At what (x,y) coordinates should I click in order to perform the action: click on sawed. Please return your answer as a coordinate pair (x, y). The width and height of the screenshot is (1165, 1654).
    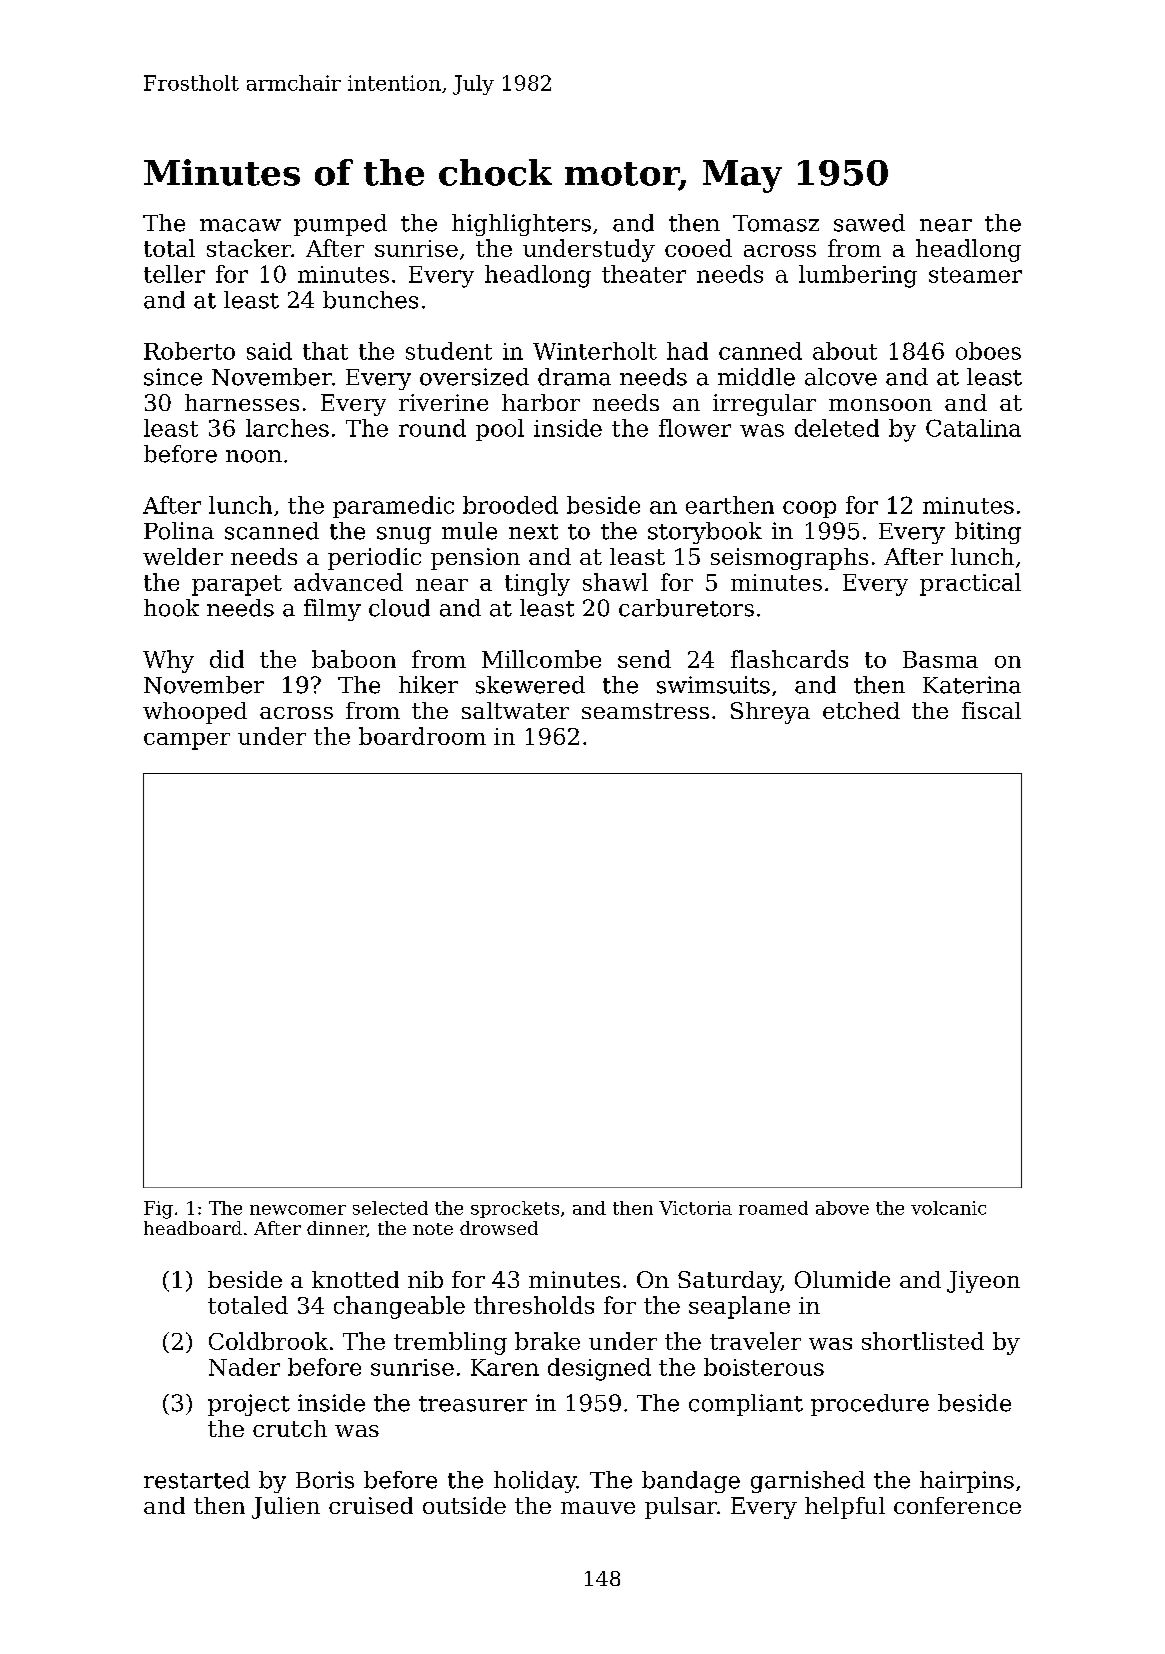
    Looking at the image, I should click on (869, 223).
